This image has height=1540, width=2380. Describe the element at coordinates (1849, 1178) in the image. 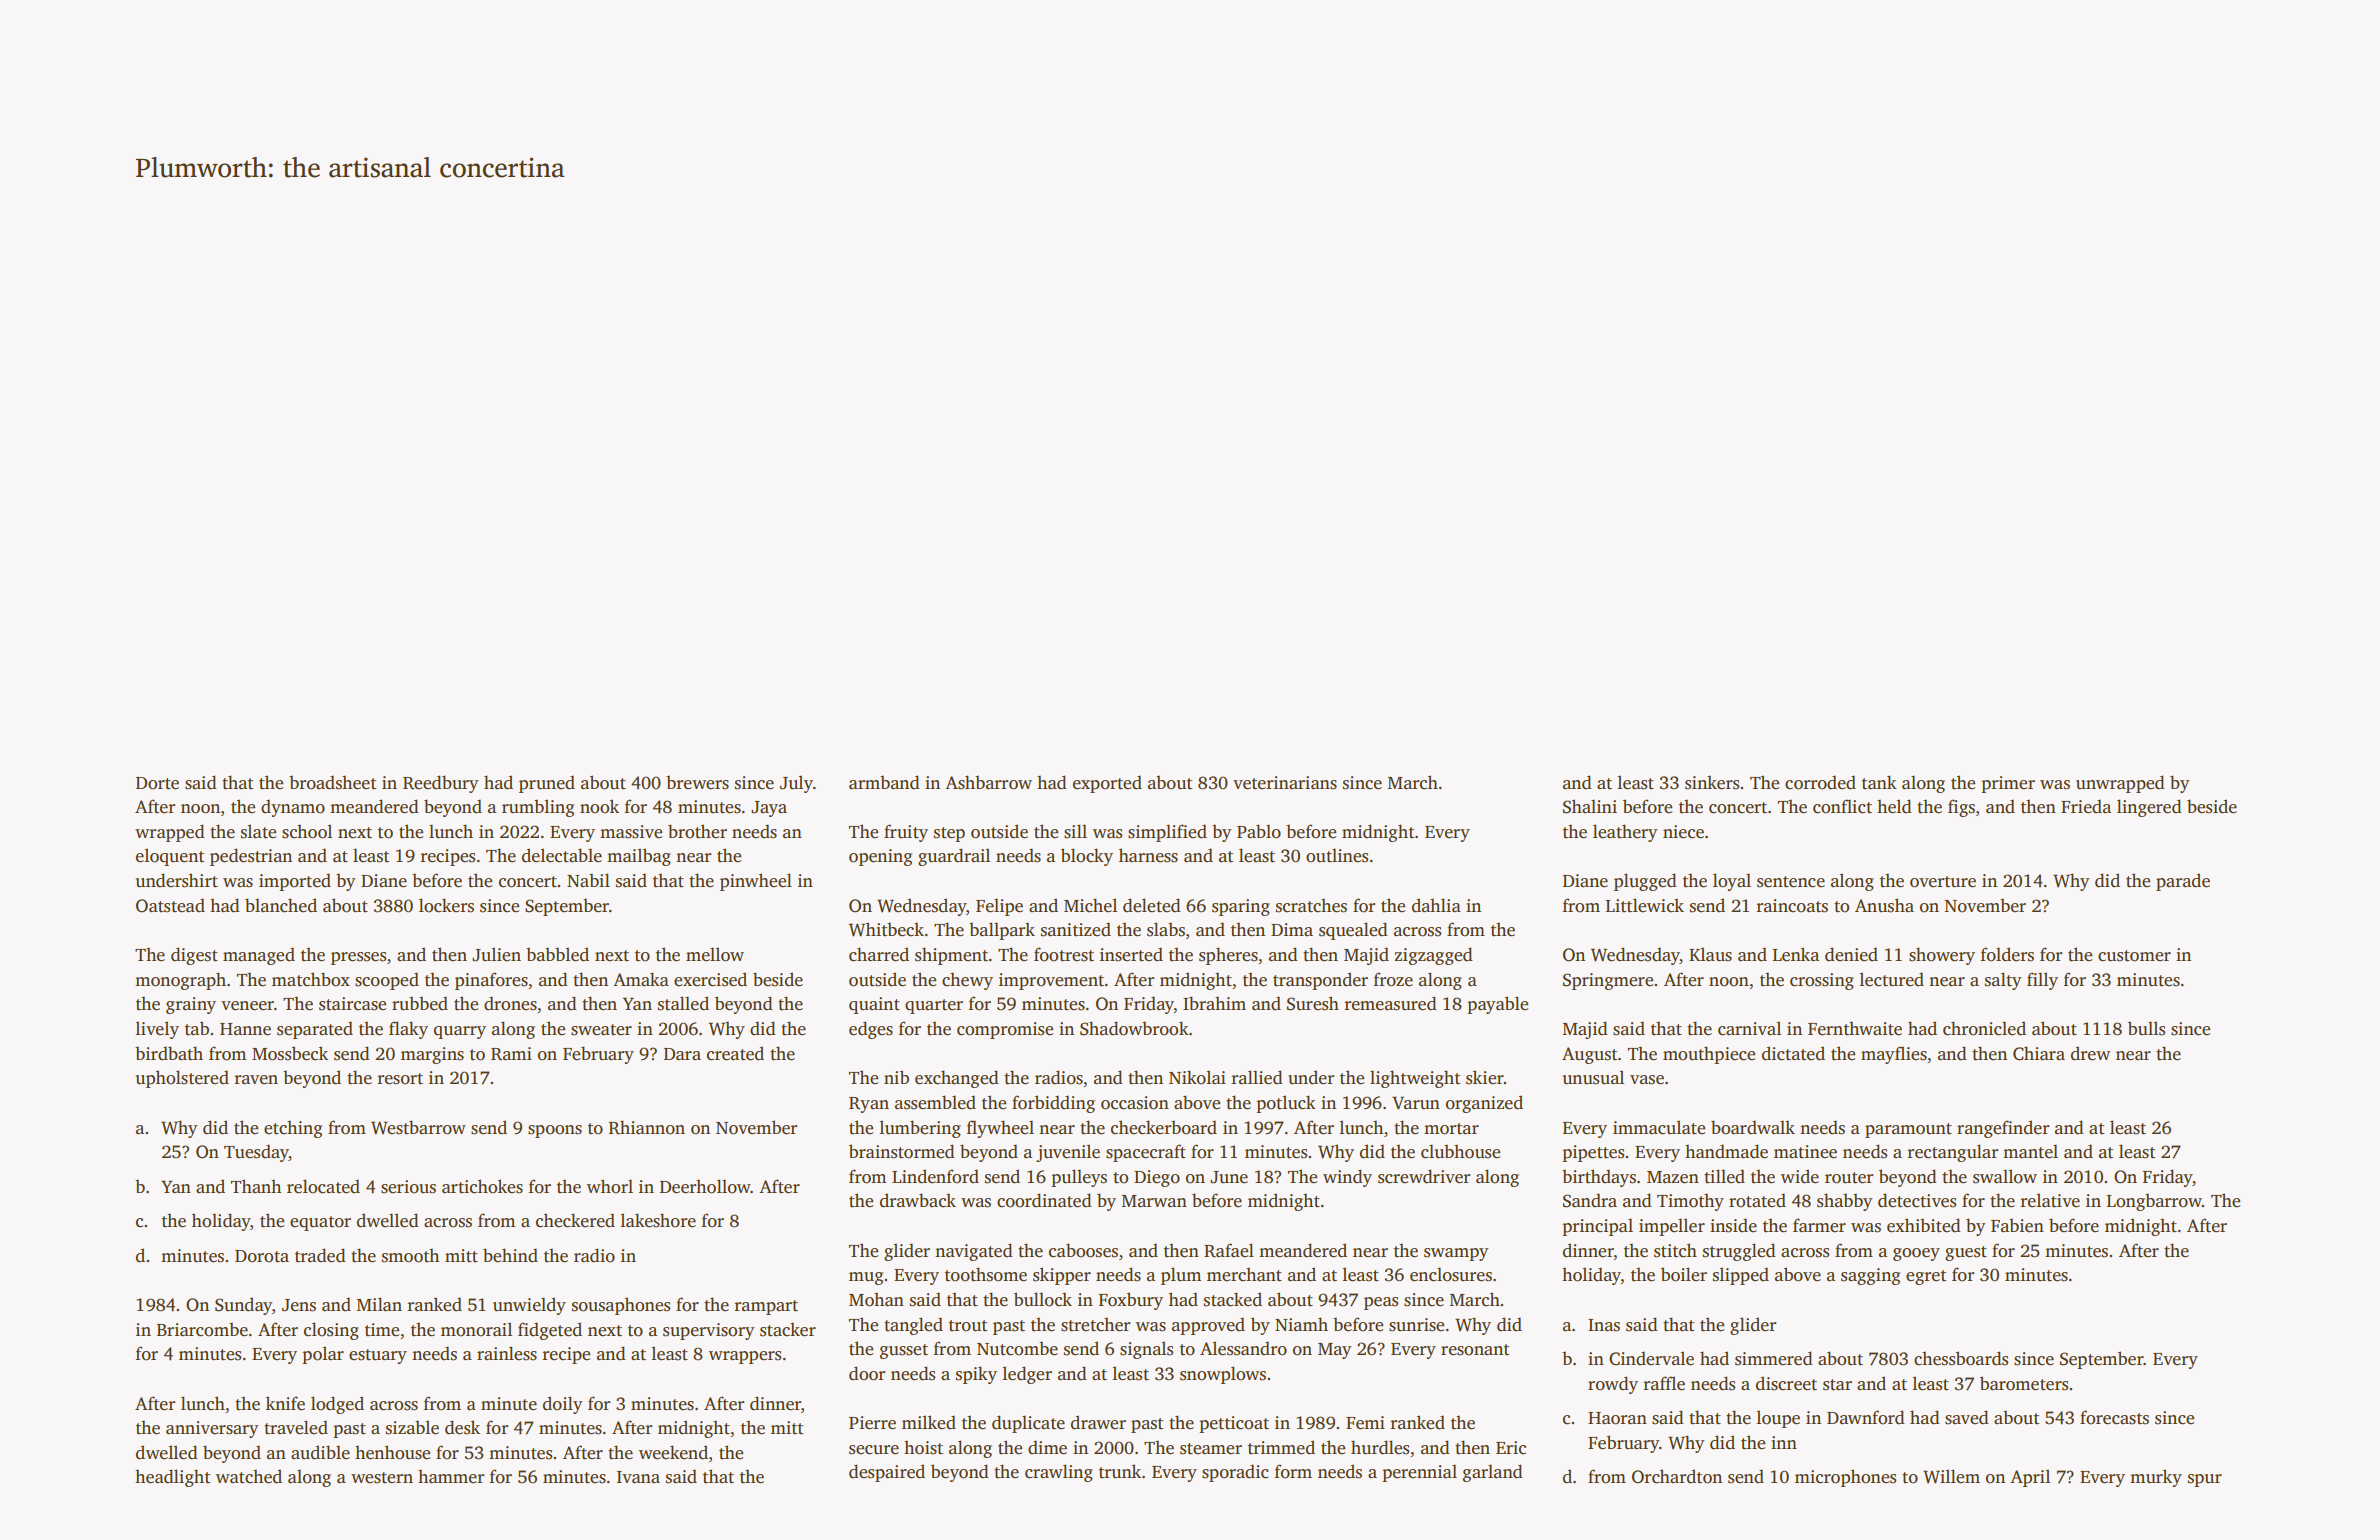

I see `router` at that location.
